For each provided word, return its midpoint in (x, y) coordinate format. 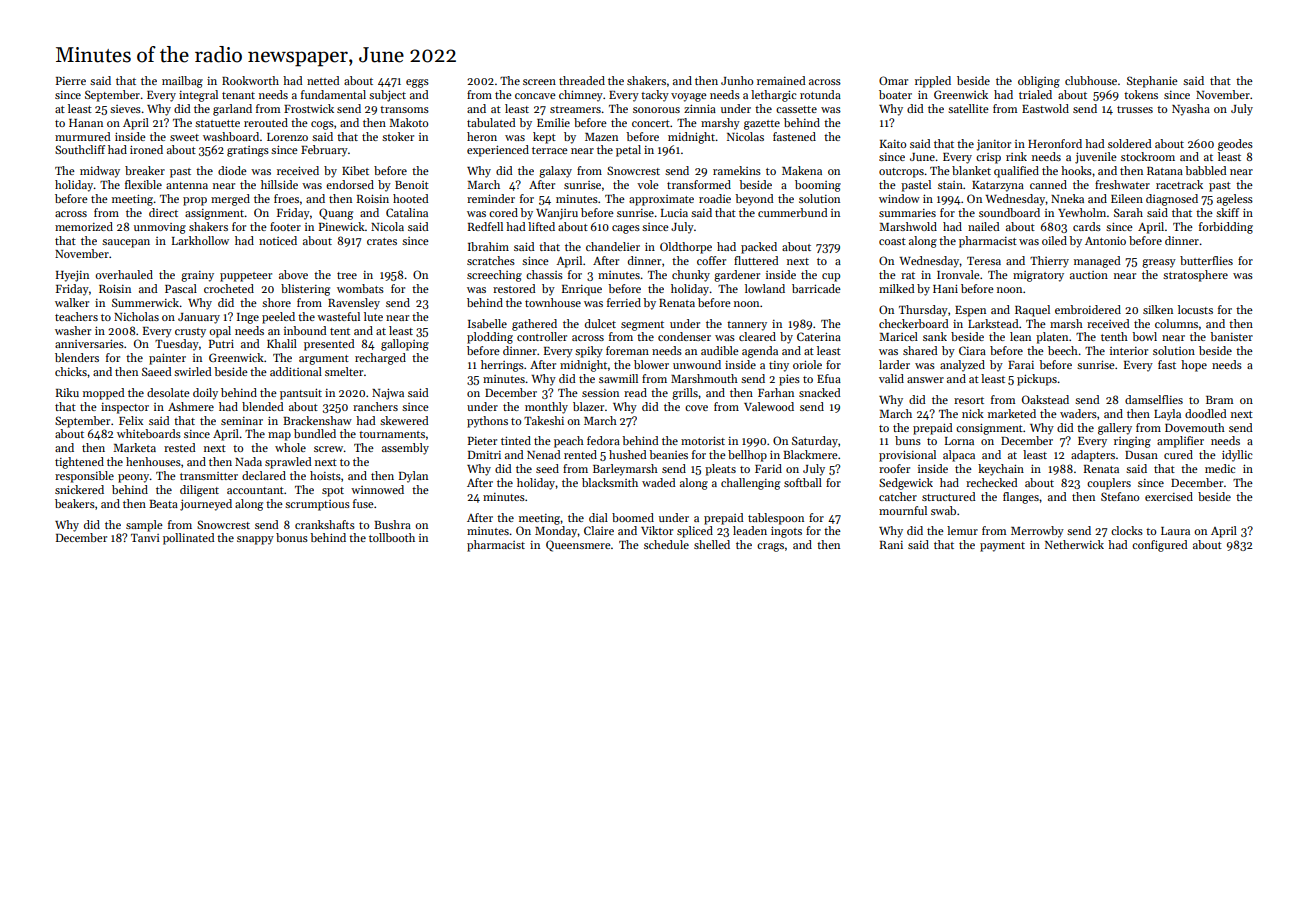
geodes (1235, 145)
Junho (737, 80)
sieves (125, 109)
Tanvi (145, 538)
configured (1160, 546)
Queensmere (578, 546)
